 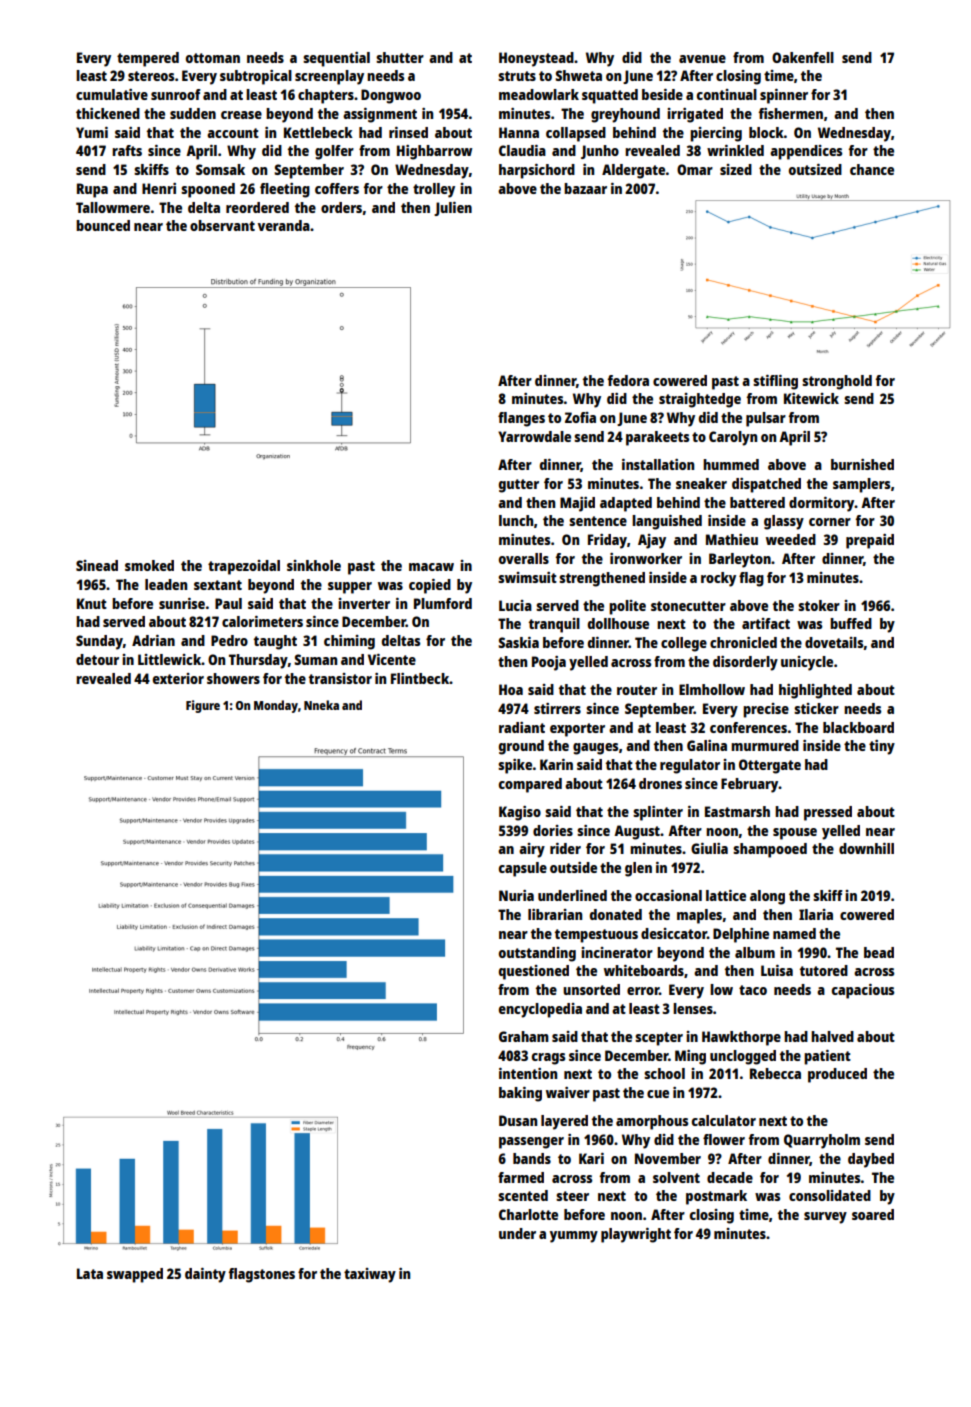 What do you see at coordinates (636, 1235) in the screenshot?
I see `playwright` at bounding box center [636, 1235].
